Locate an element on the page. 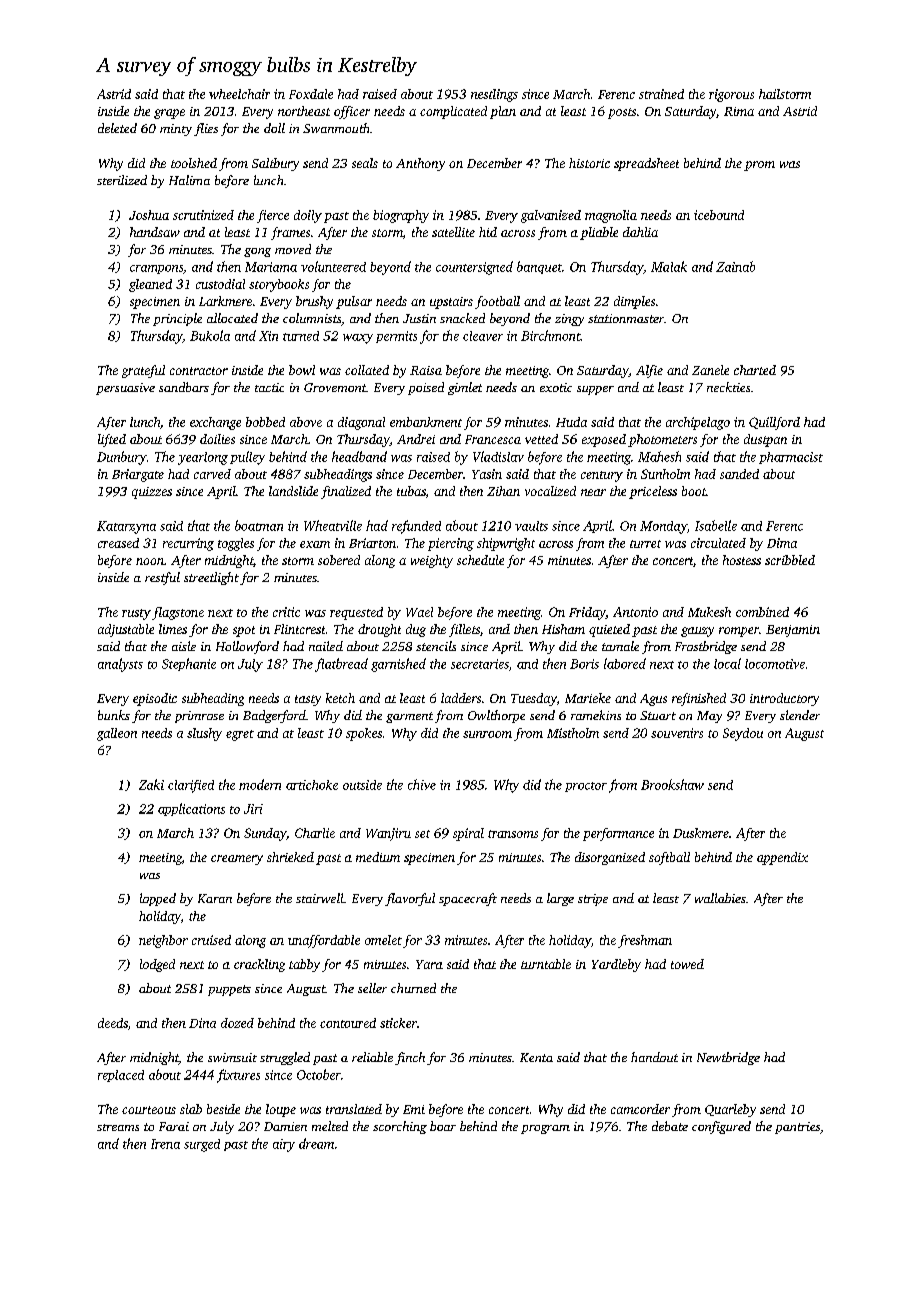 The height and width of the document is (1308, 924). rigorous is located at coordinates (731, 95).
